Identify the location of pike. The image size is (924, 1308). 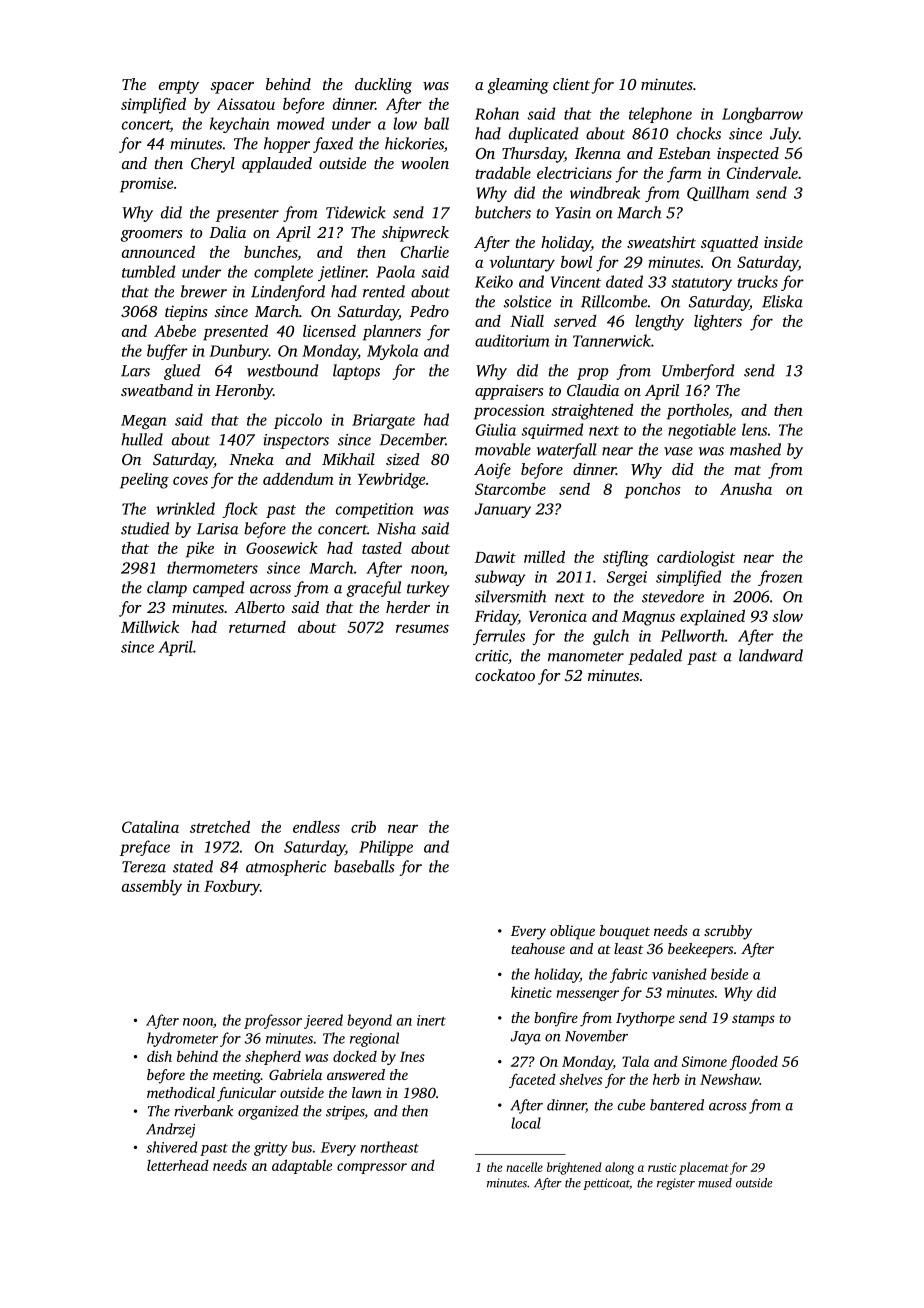
(200, 550).
